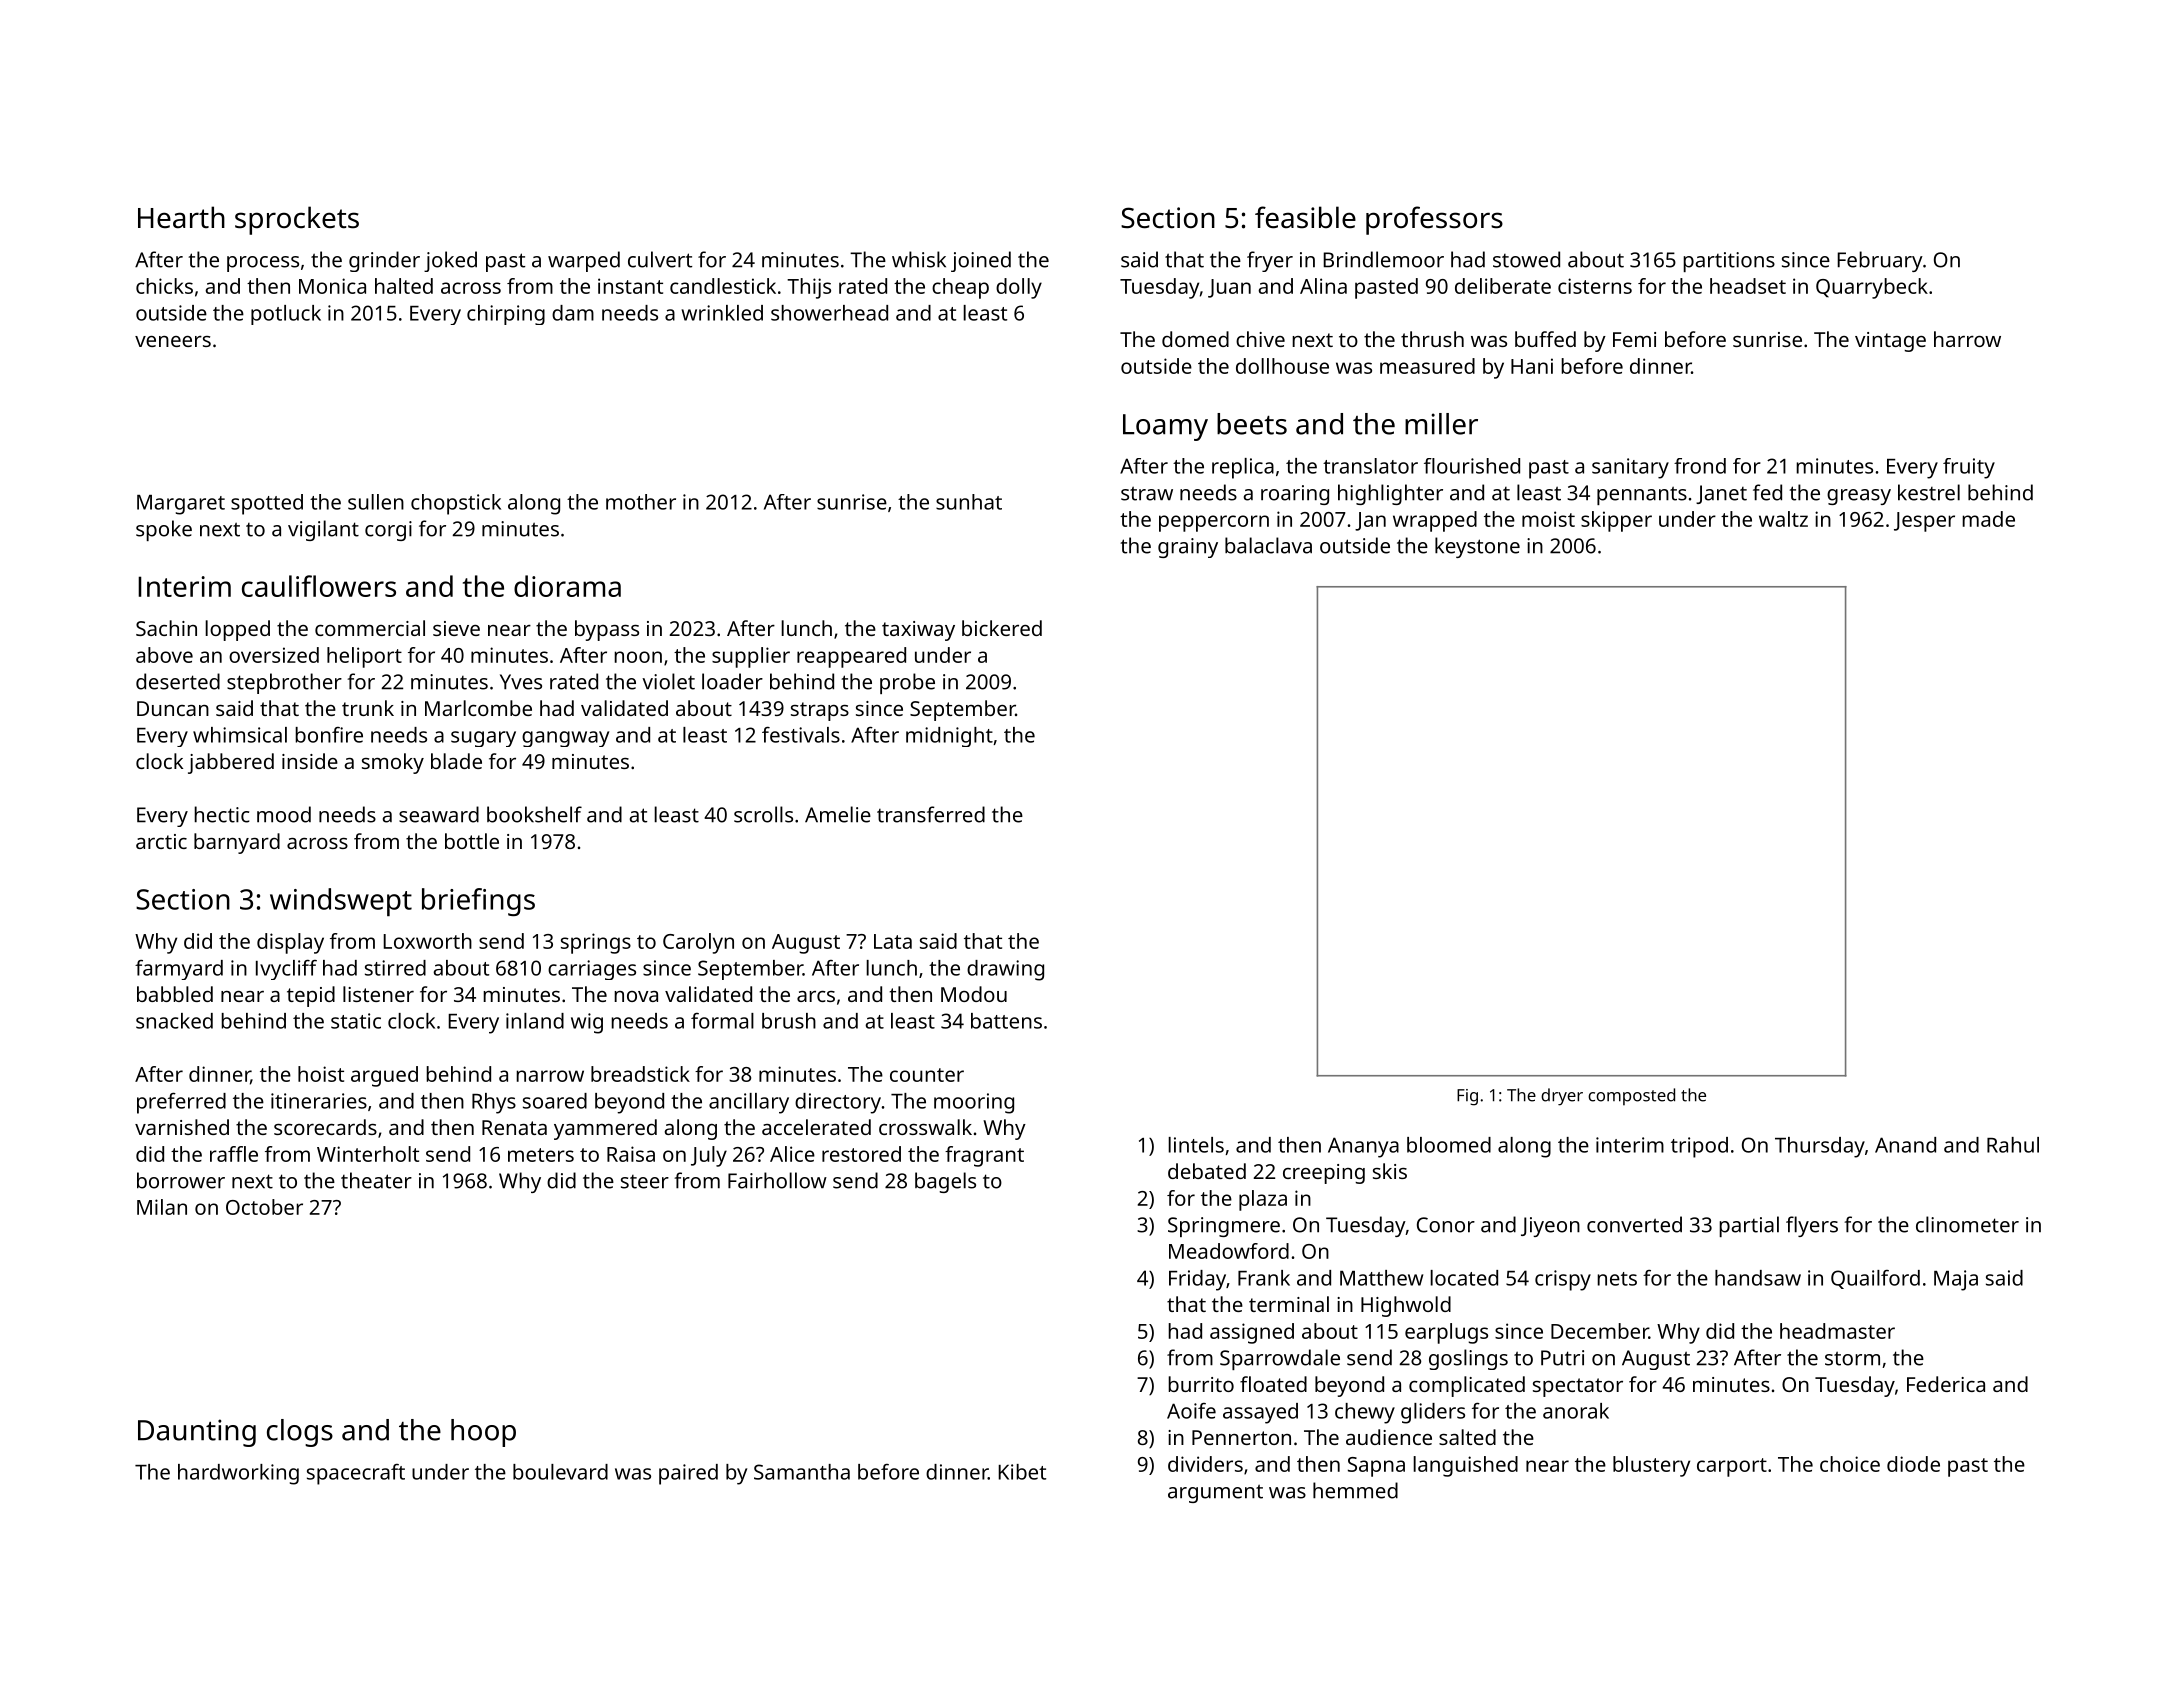 The height and width of the screenshot is (1683, 2178). I want to click on diode, so click(1913, 1464).
